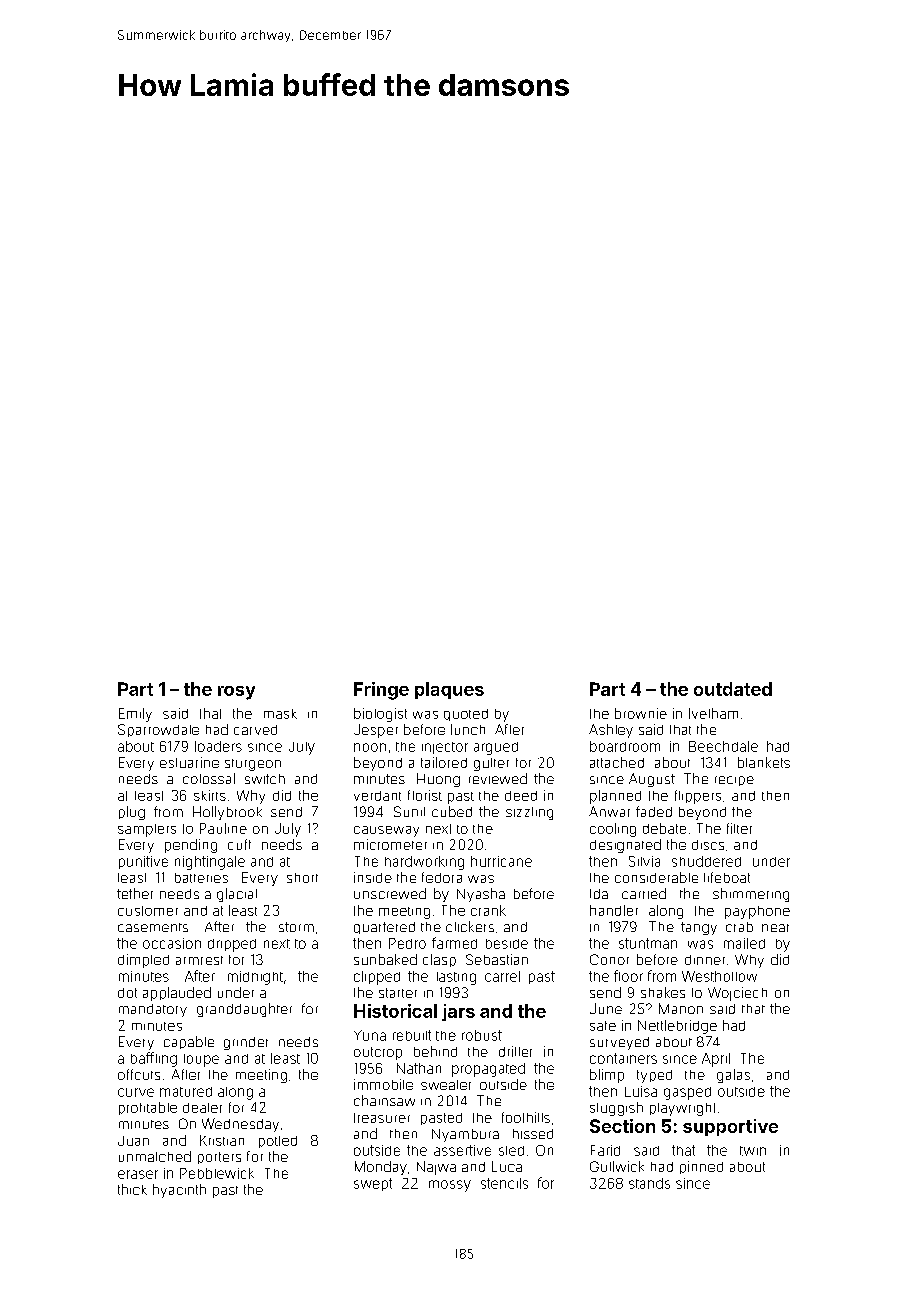  Describe the element at coordinates (381, 691) in the screenshot. I see `Fringe` at that location.
